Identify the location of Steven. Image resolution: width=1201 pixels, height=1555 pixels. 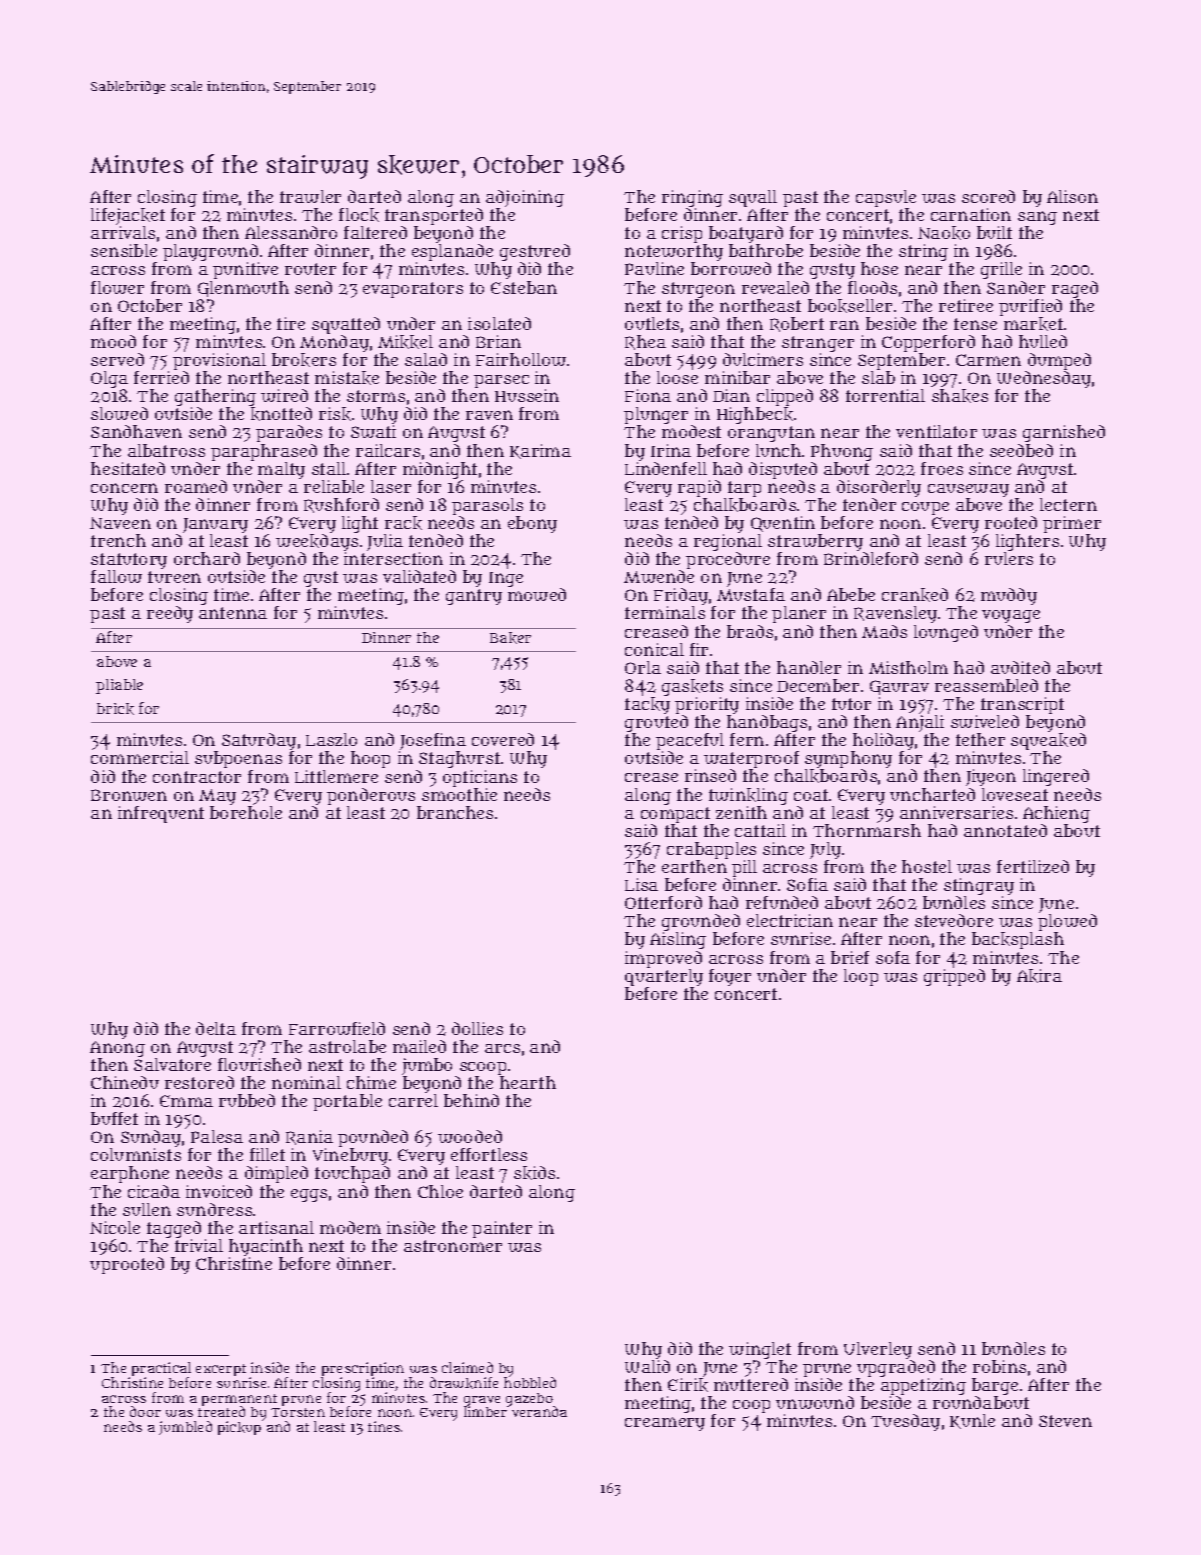
(1065, 1421).
